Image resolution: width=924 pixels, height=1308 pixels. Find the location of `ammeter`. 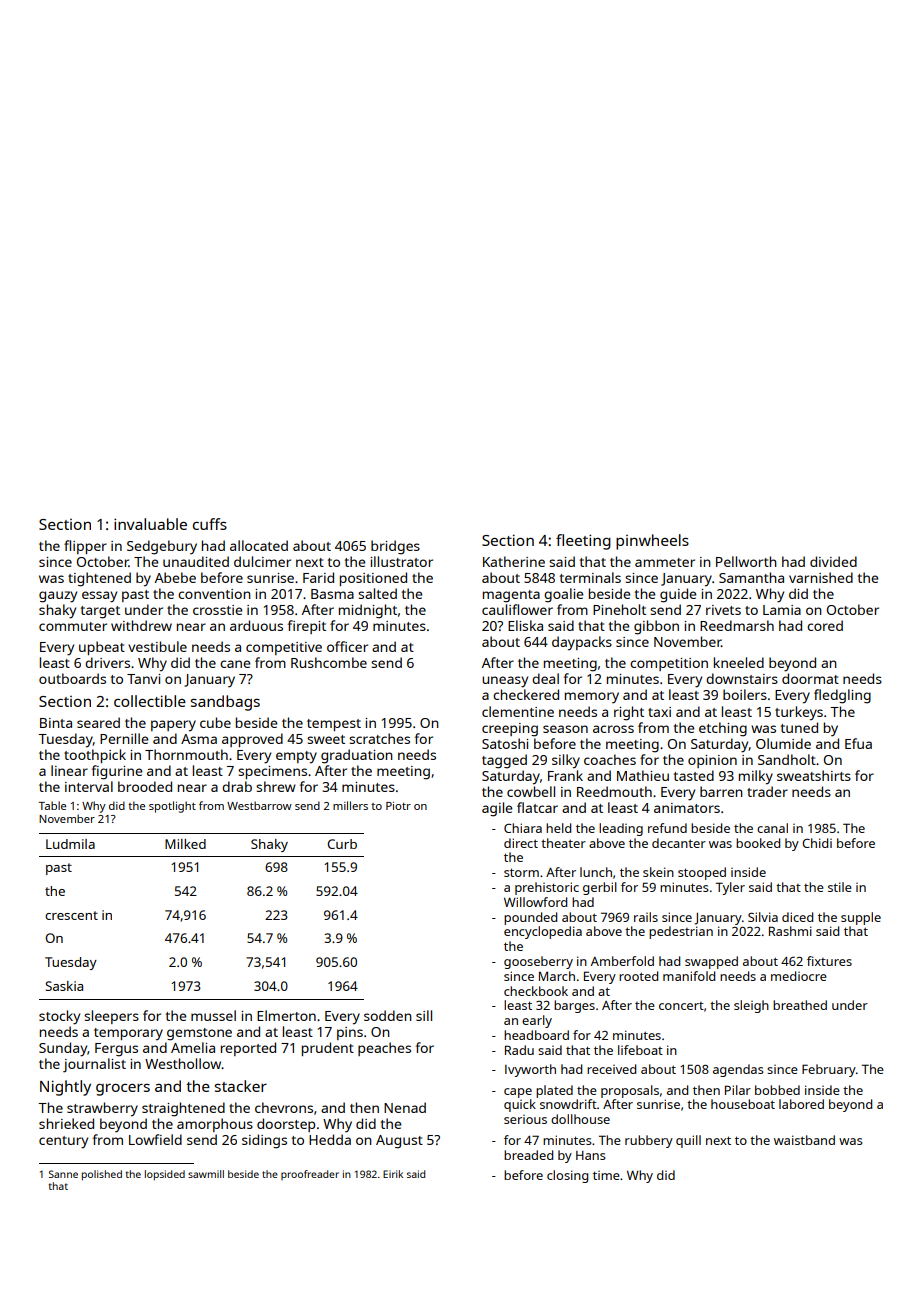

ammeter is located at coordinates (665, 562).
